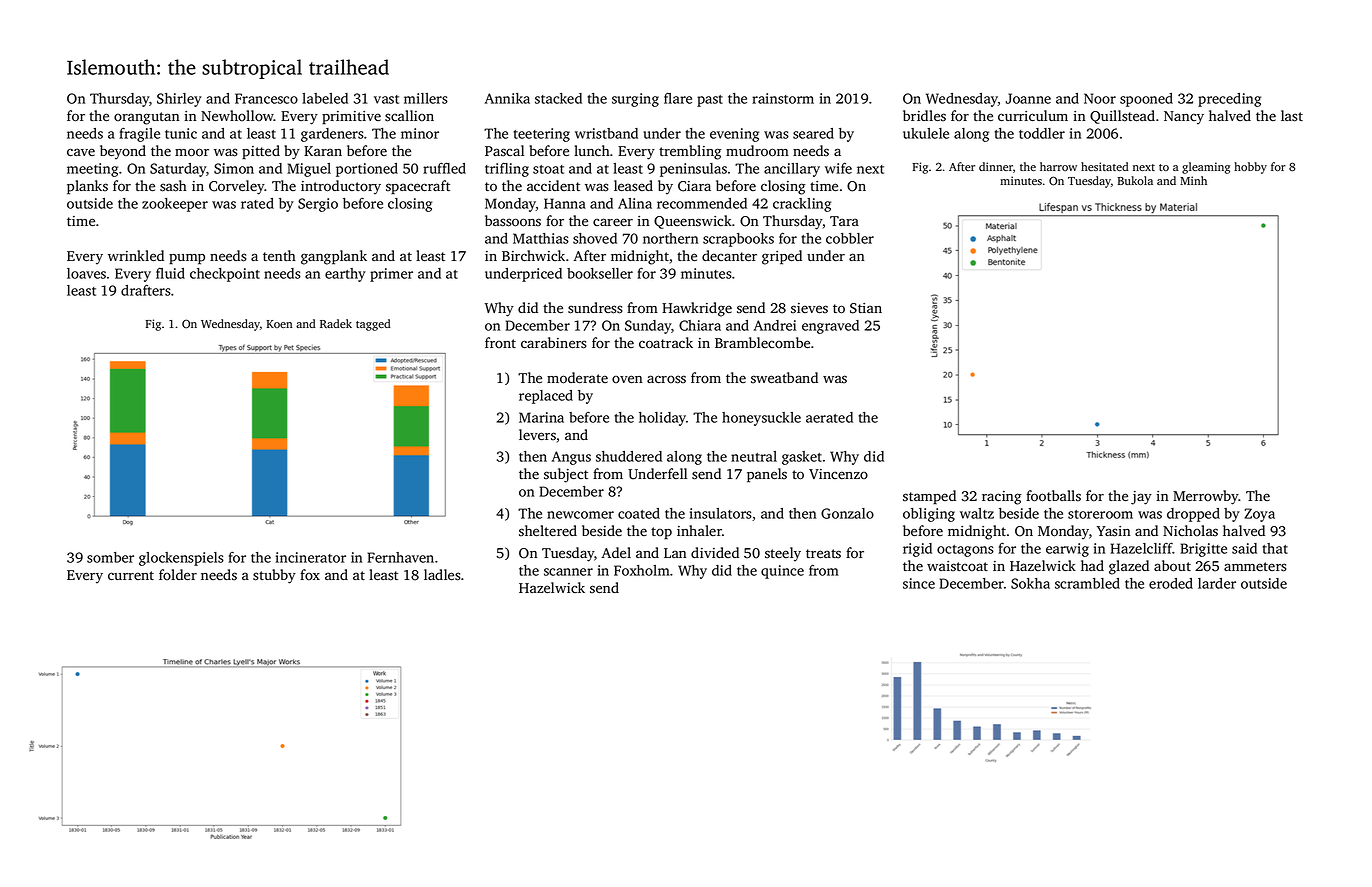 This document has width=1372, height=887. What do you see at coordinates (690, 152) in the document?
I see `trembling` at bounding box center [690, 152].
